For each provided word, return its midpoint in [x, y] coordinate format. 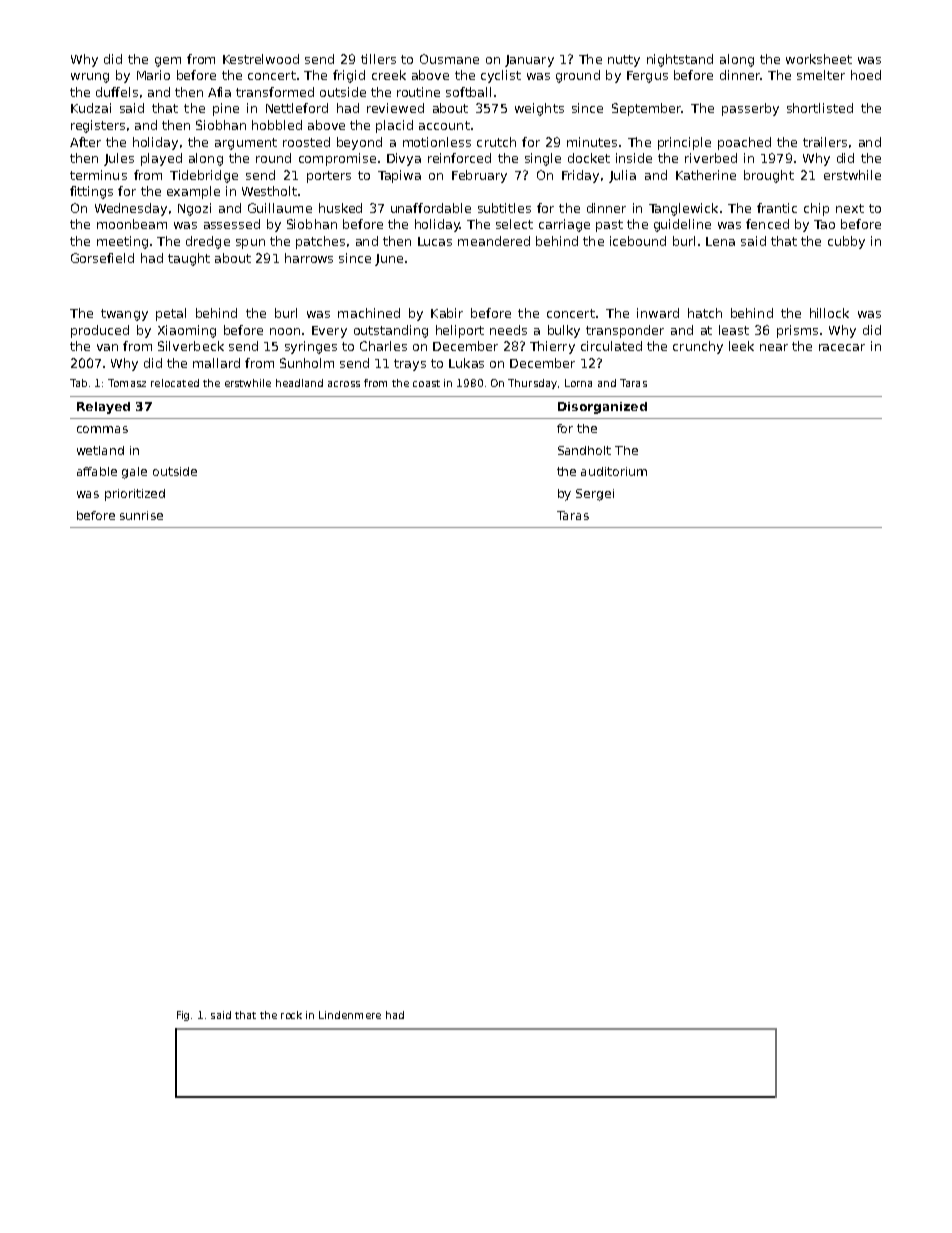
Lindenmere [350, 1015]
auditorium [614, 471]
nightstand [680, 60]
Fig [183, 1016]
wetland [100, 450]
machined [369, 313]
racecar [842, 347]
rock [291, 1015]
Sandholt [584, 450]
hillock [829, 313]
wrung [90, 78]
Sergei [595, 495]
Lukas [466, 363]
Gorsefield [102, 258]
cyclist [501, 76]
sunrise [141, 515]
